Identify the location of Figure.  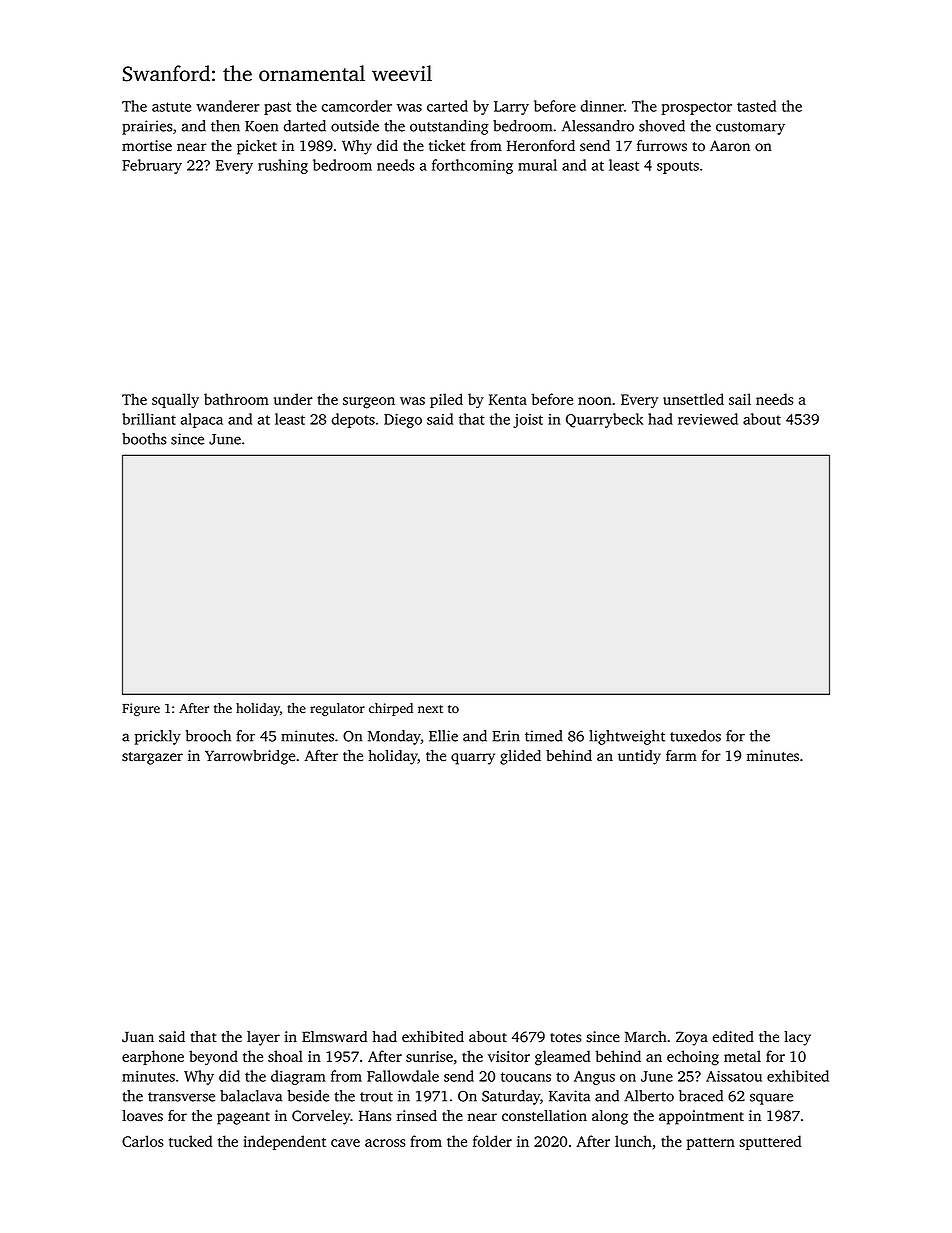
(141, 709).
